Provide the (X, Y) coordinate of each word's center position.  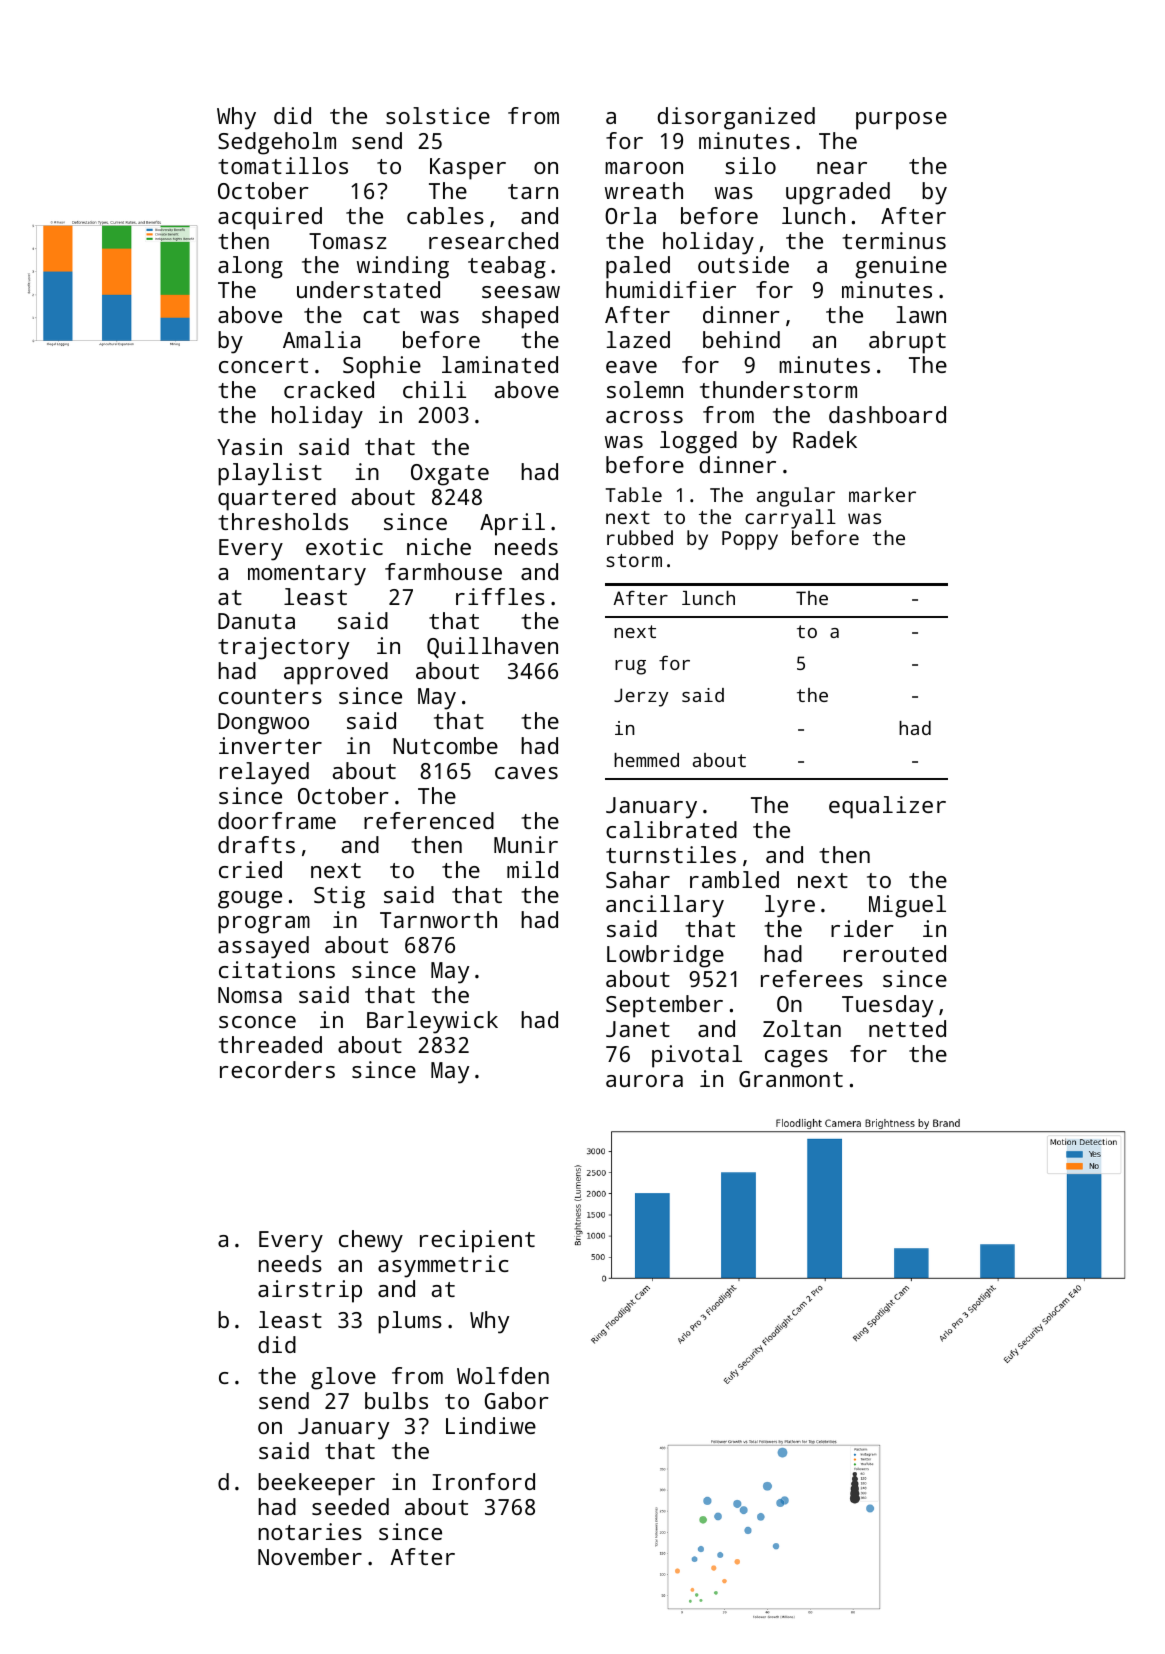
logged (698, 442)
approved (336, 673)
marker (882, 494)
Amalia (321, 339)
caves (526, 773)
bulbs (396, 1400)
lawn (921, 314)
